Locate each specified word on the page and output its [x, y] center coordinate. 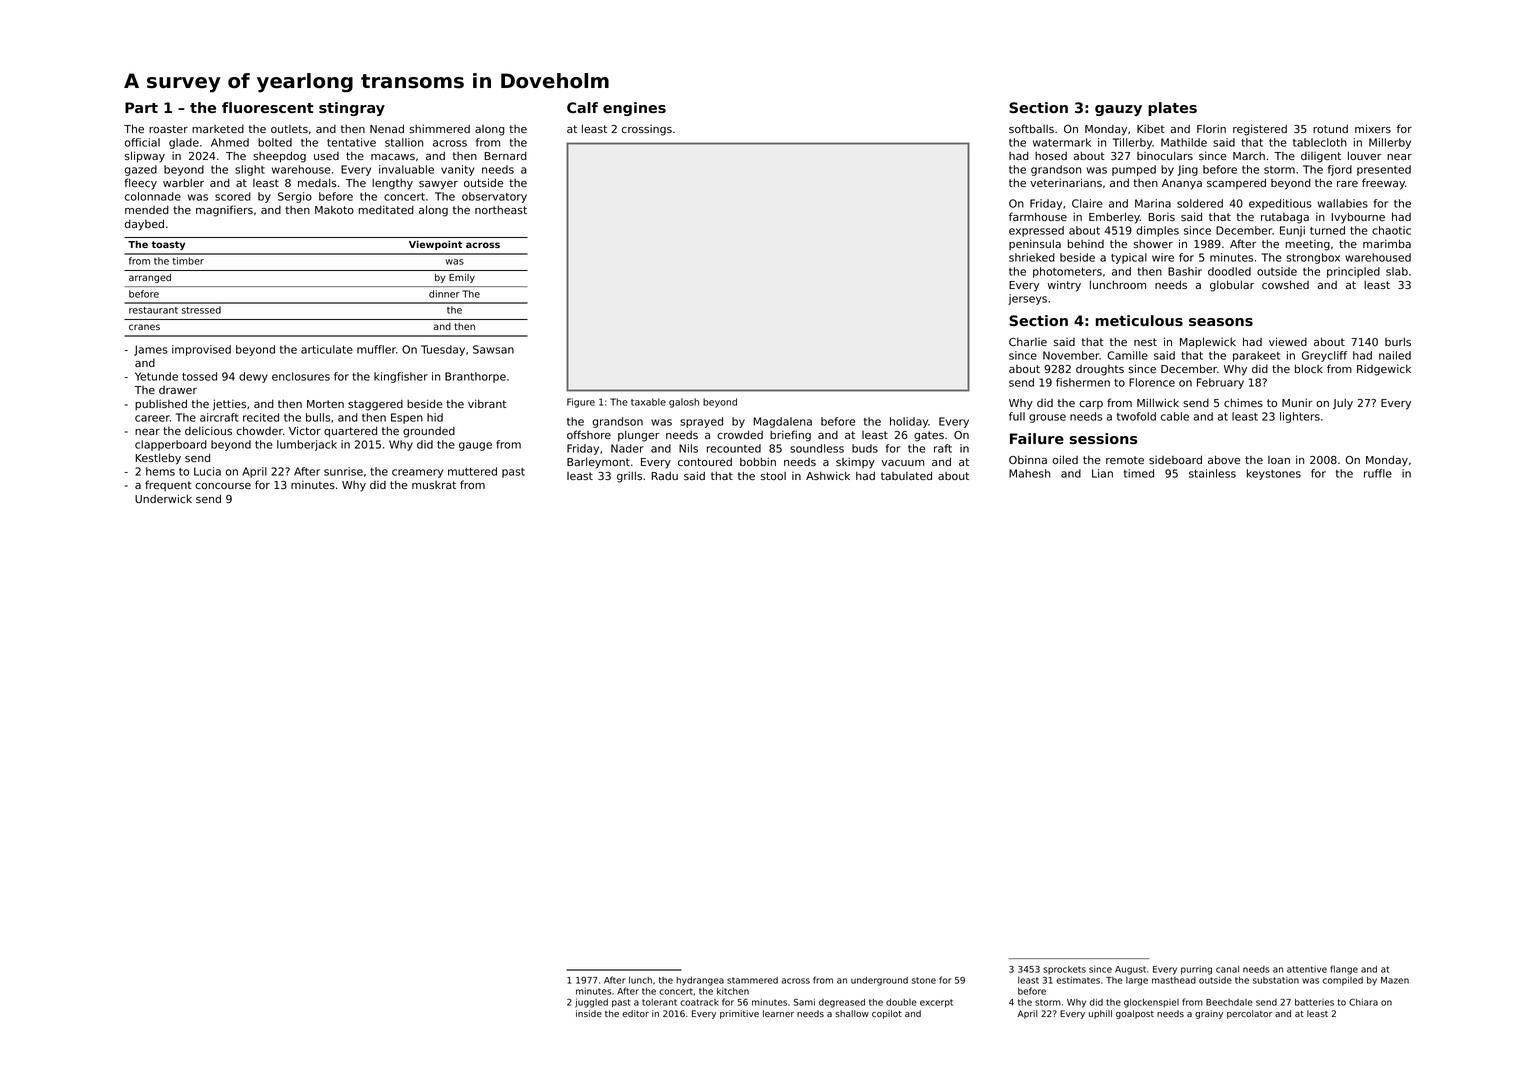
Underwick [163, 498]
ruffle [1378, 473]
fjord [1340, 170]
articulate [327, 349]
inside [589, 1013]
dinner [444, 294]
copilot [887, 1014]
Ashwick [828, 475]
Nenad [387, 128]
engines [634, 109]
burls [1398, 341]
